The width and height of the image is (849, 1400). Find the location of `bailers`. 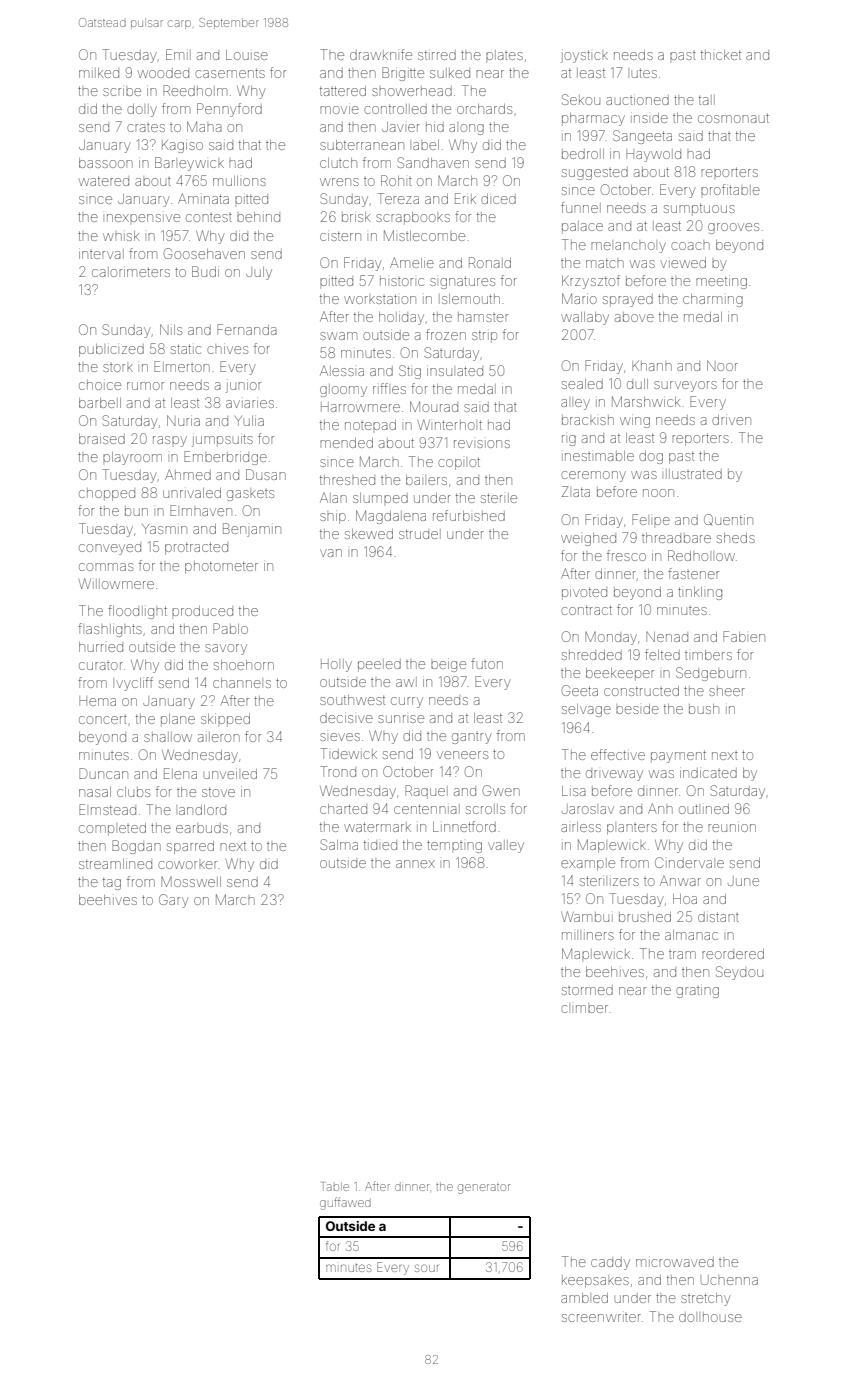

bailers is located at coordinates (426, 480).
